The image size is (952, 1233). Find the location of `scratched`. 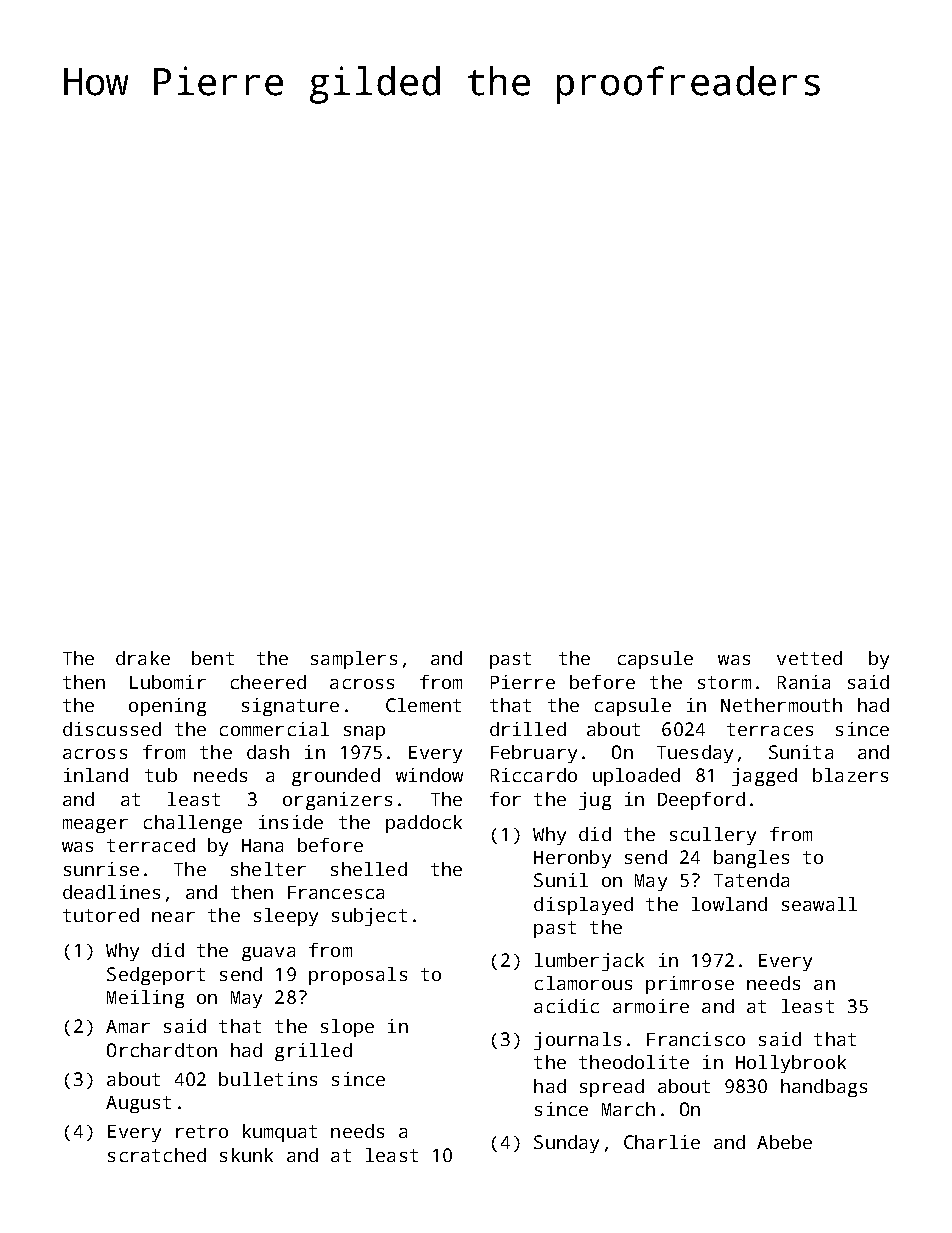

scratched is located at coordinates (157, 1155).
